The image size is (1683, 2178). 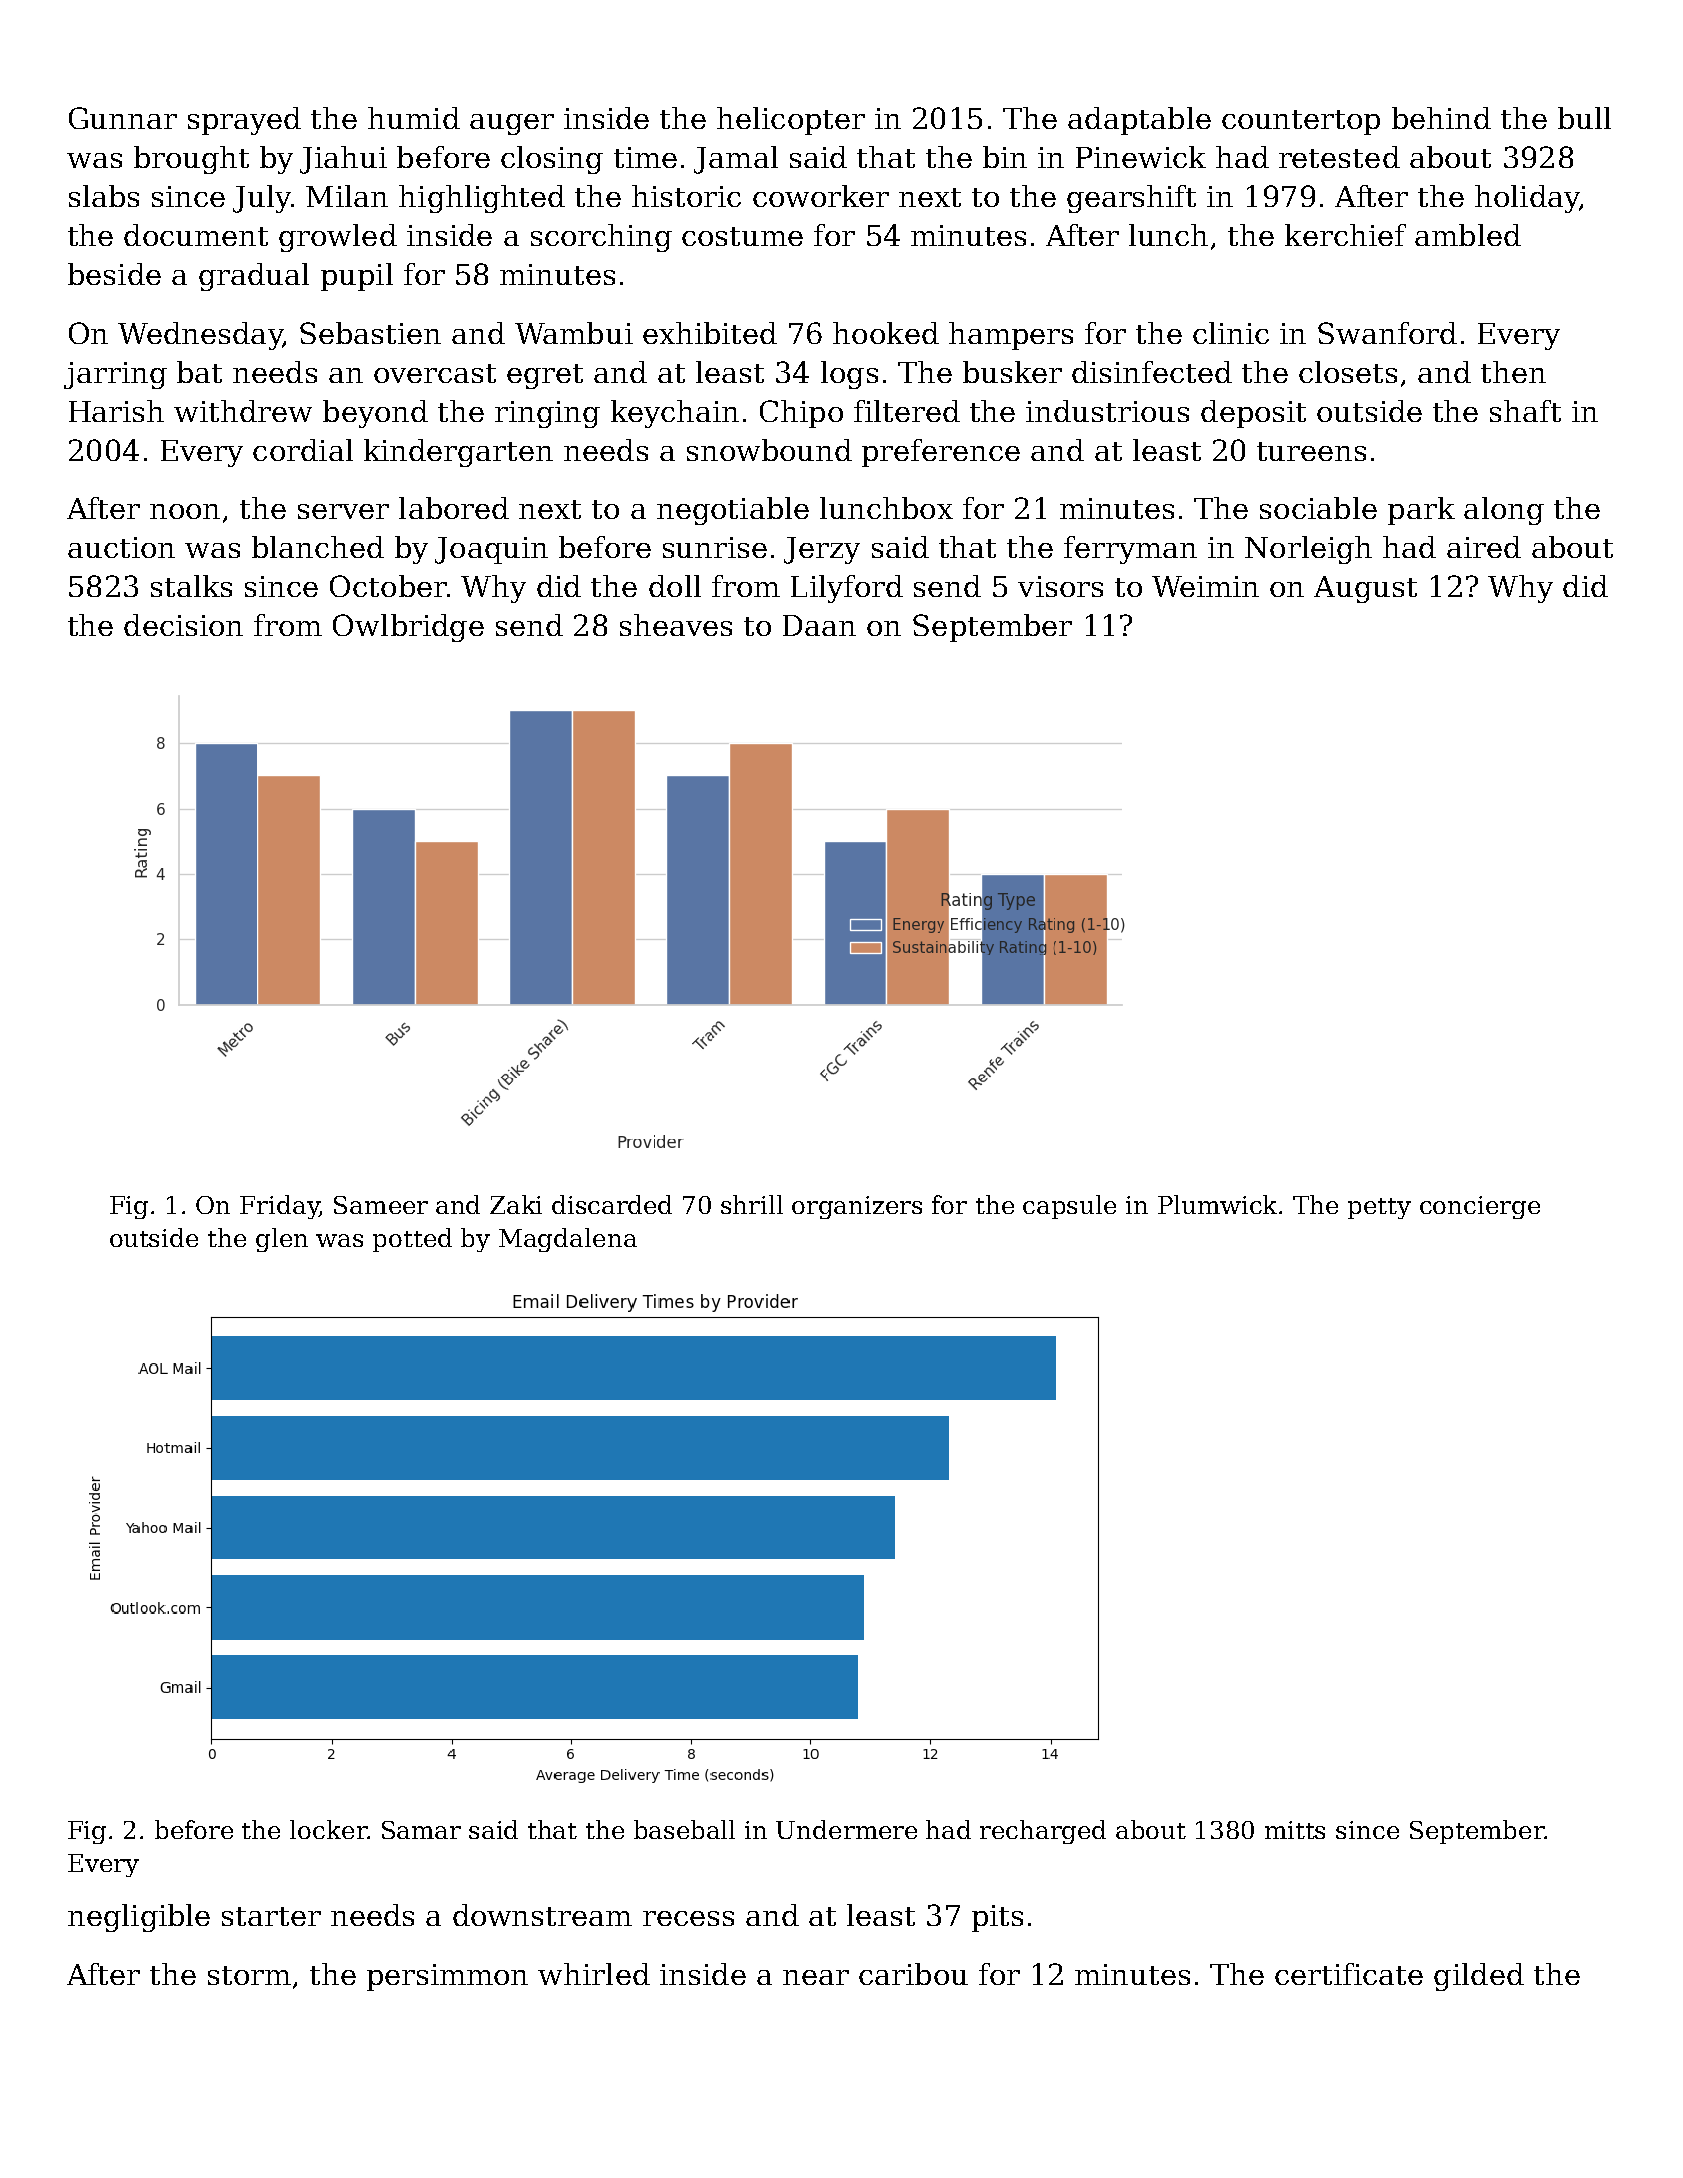 What do you see at coordinates (1480, 1207) in the image?
I see `concierge` at bounding box center [1480, 1207].
